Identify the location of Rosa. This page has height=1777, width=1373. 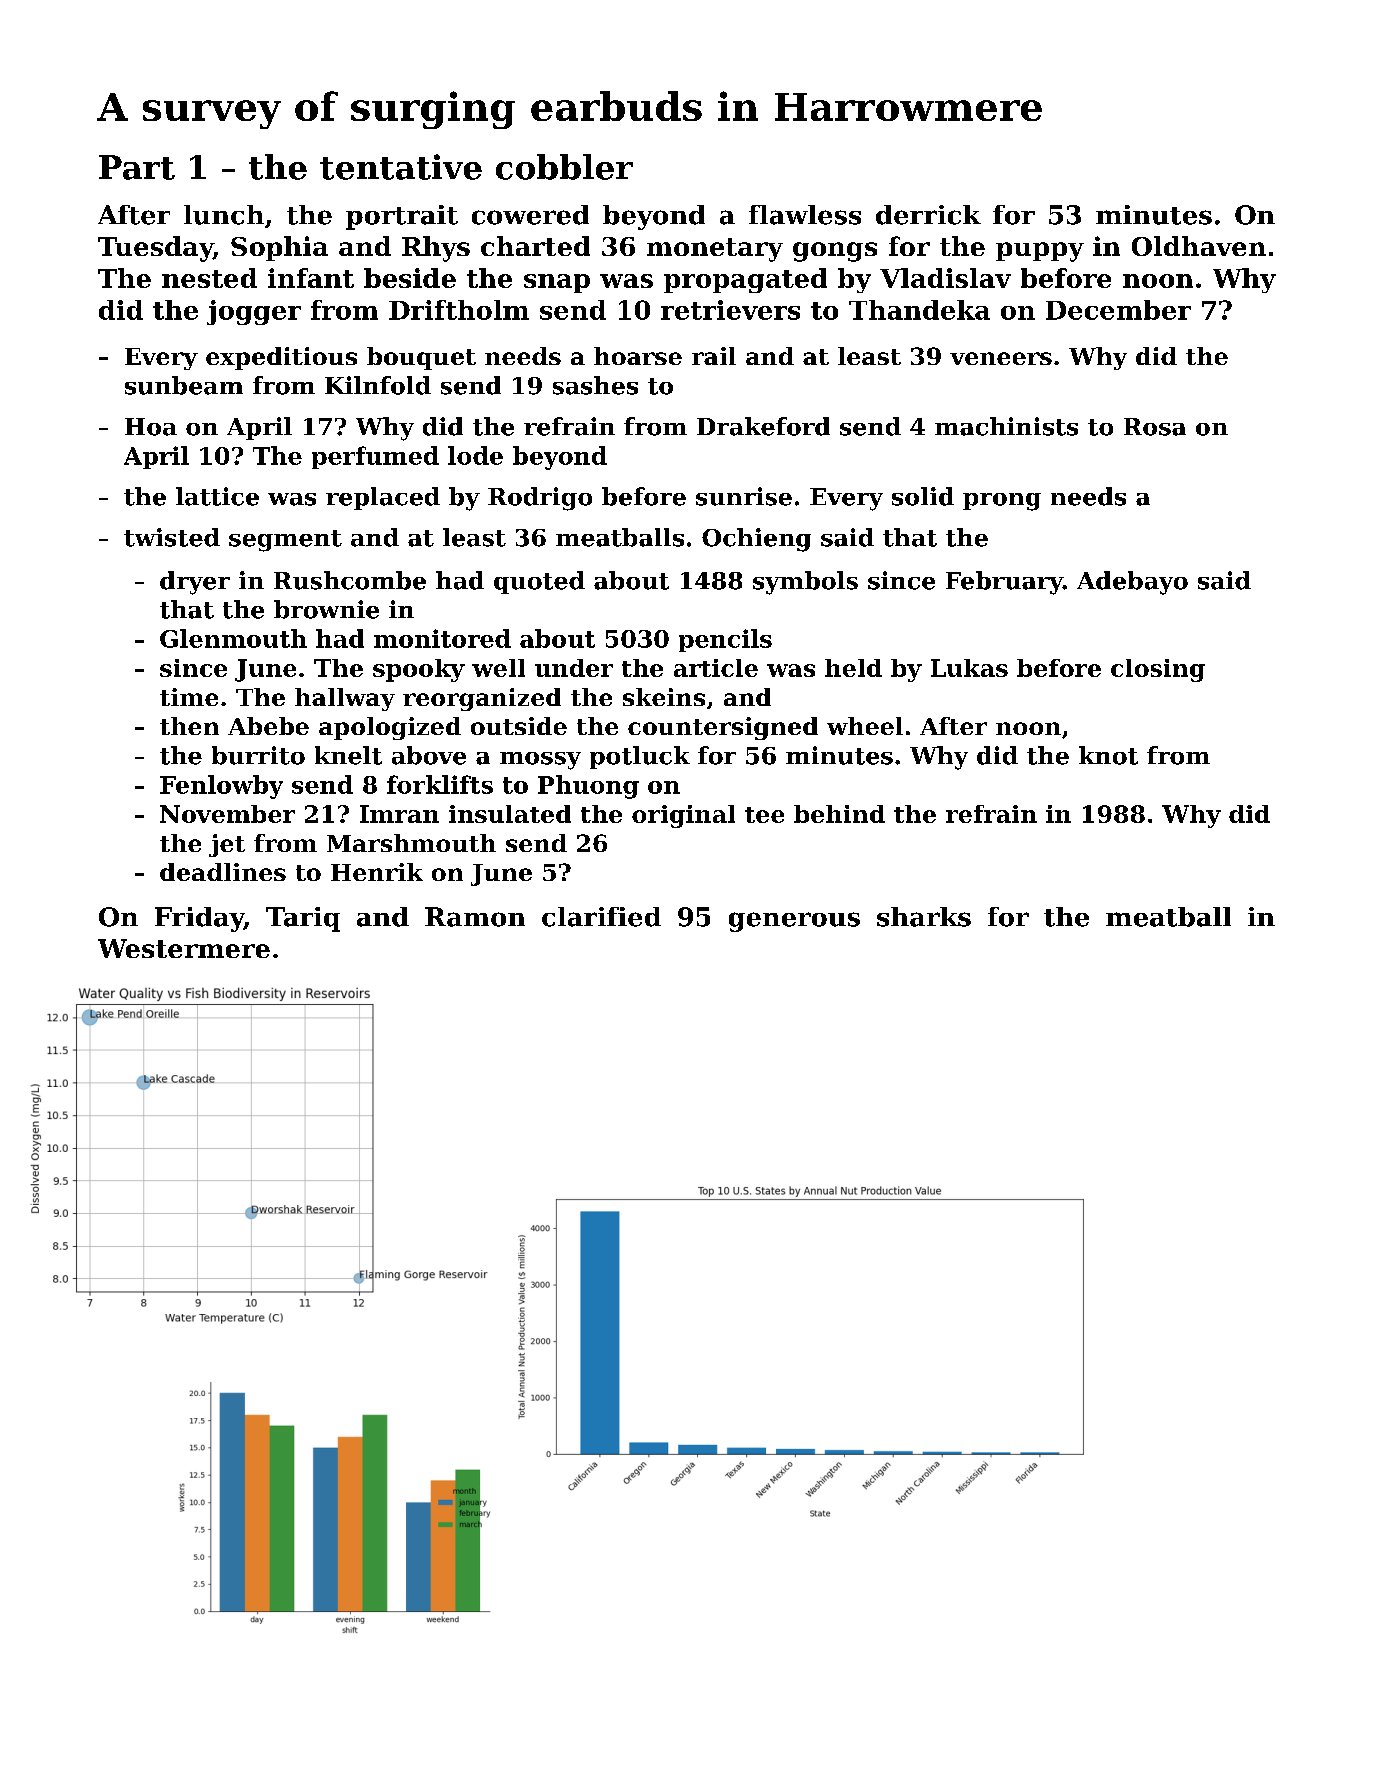
(1155, 427).
